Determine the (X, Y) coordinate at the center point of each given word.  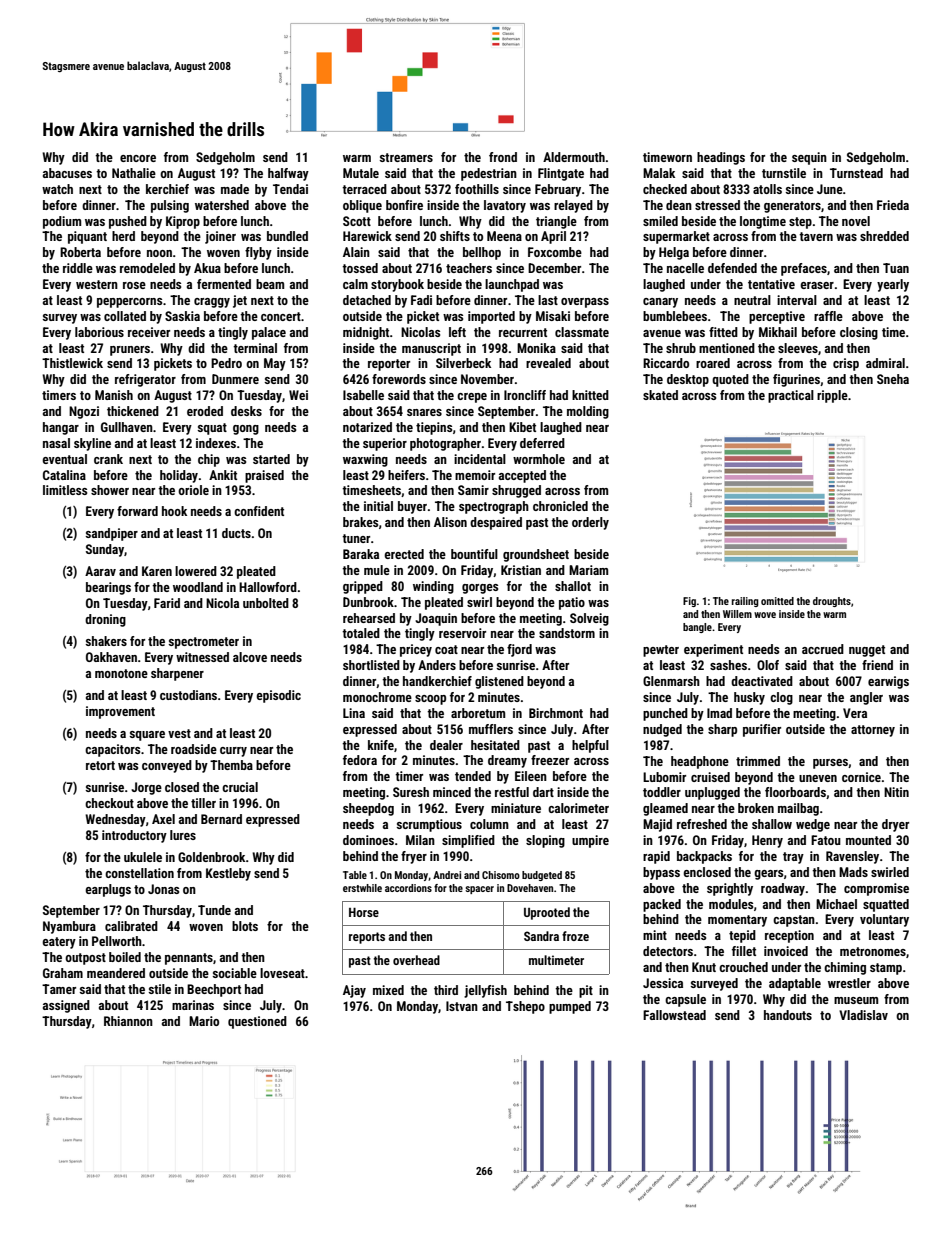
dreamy (507, 761)
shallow (772, 824)
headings (721, 158)
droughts (832, 602)
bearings (108, 588)
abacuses (67, 173)
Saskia (182, 316)
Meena (504, 236)
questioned (257, 1022)
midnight (366, 333)
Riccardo (666, 363)
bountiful (474, 554)
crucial (240, 787)
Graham (63, 973)
